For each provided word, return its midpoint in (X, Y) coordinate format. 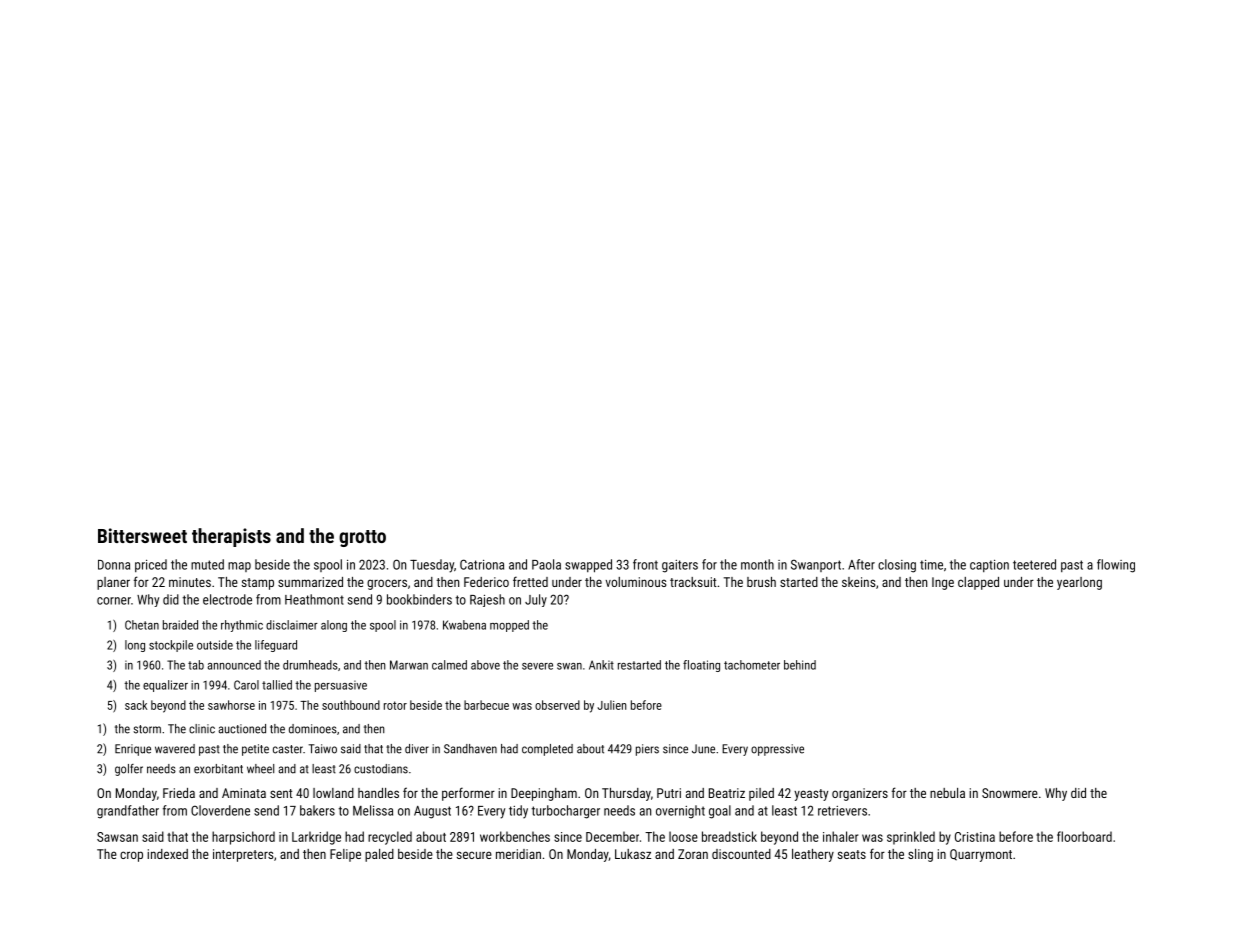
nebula (947, 793)
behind (800, 665)
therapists (231, 537)
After (861, 564)
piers (647, 750)
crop (131, 856)
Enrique (133, 750)
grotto (362, 538)
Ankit (601, 665)
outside (215, 645)
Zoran (693, 854)
